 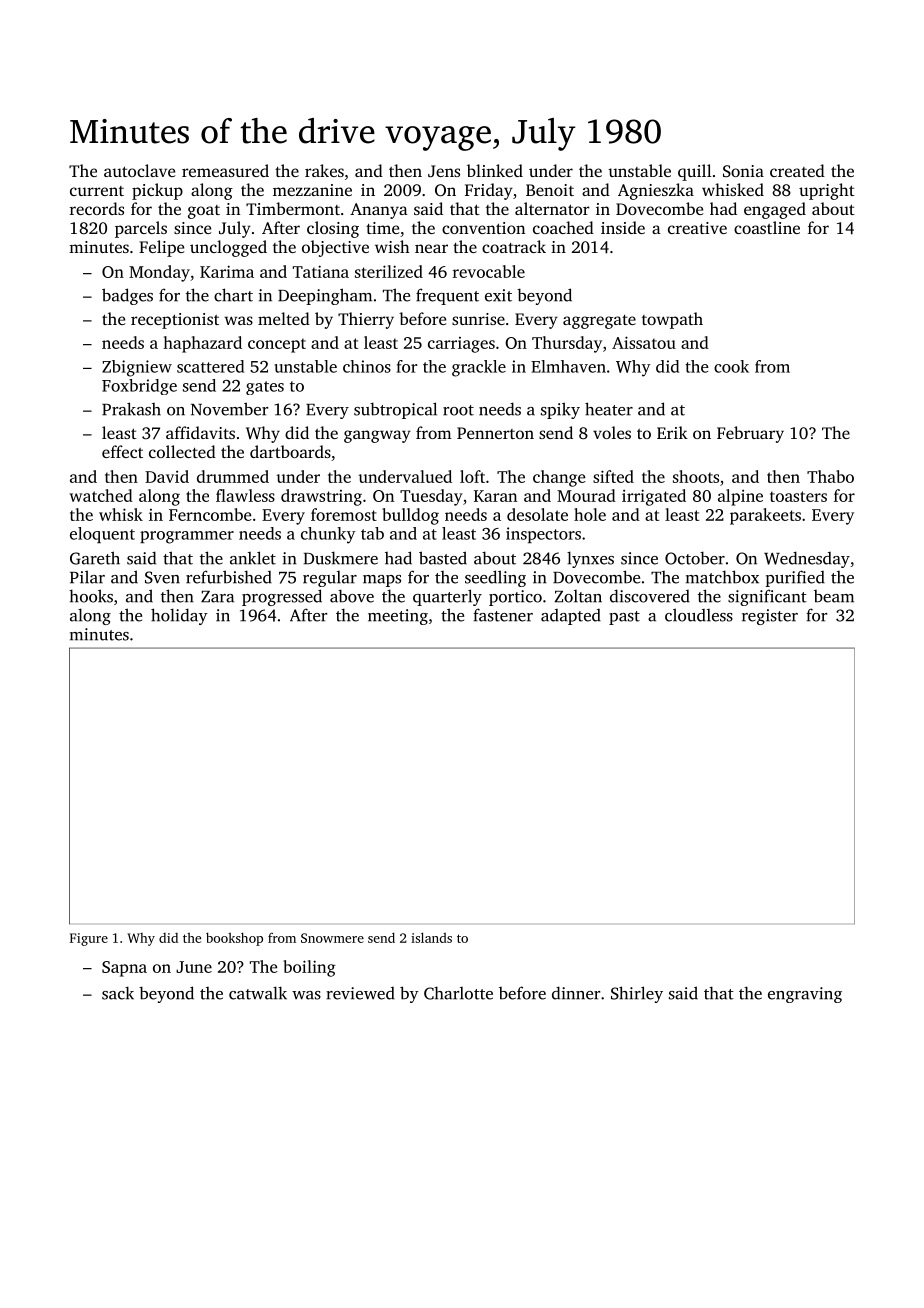 I want to click on Sonia, so click(x=743, y=171).
